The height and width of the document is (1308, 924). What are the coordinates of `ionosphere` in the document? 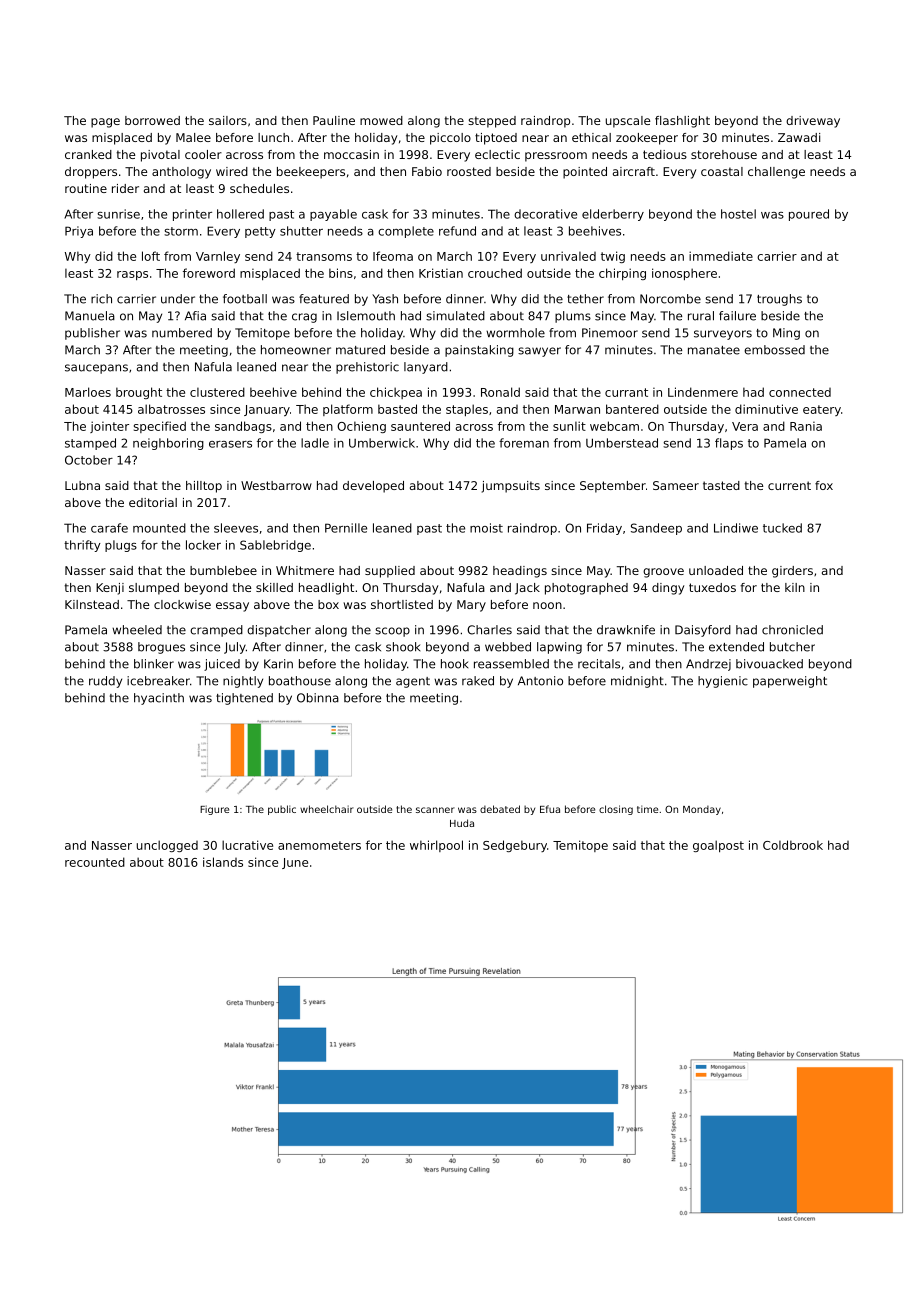 It's located at (684, 274).
